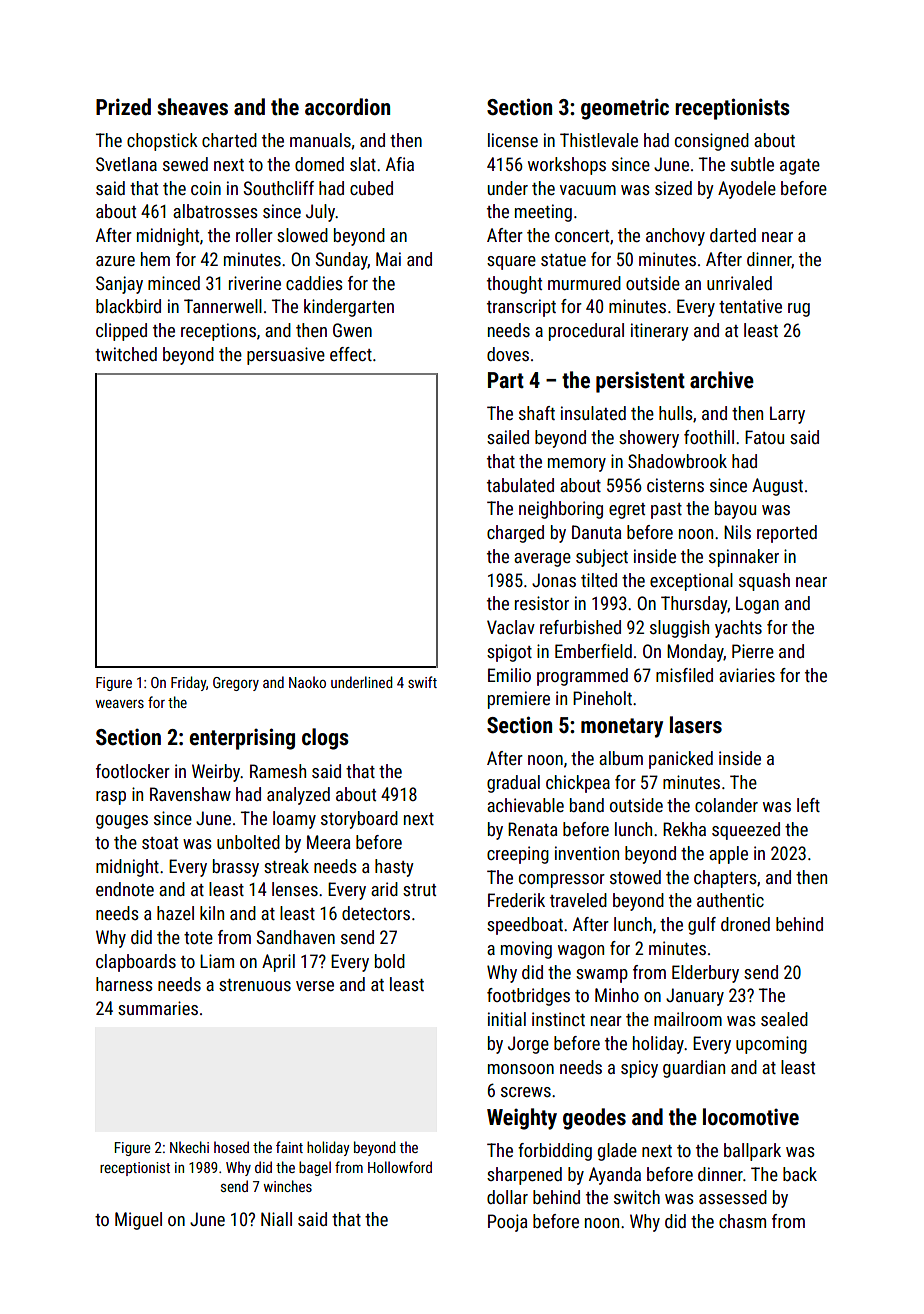 The height and width of the screenshot is (1314, 924). What do you see at coordinates (126, 354) in the screenshot?
I see `twitched` at bounding box center [126, 354].
